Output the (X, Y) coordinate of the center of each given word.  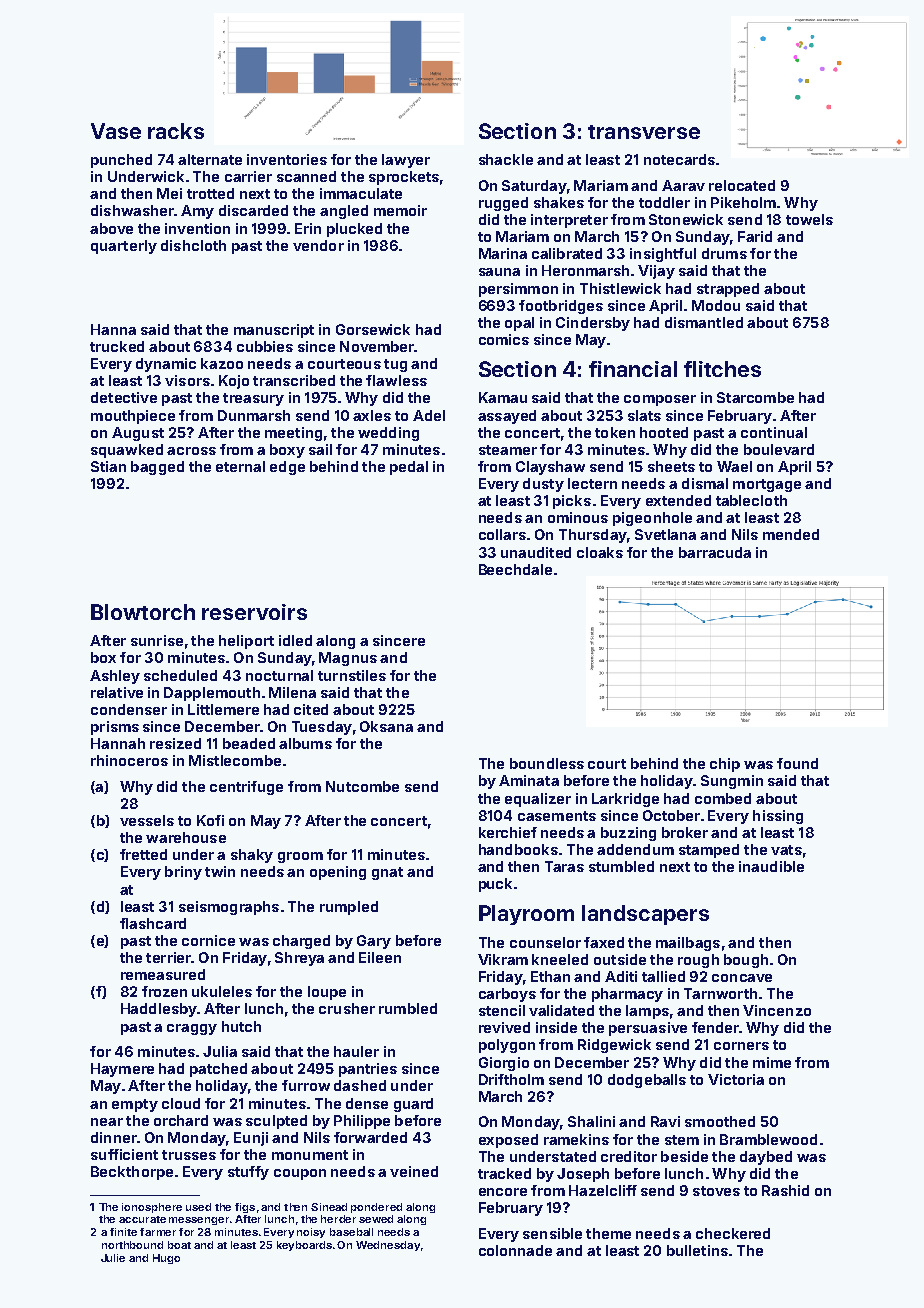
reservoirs (254, 612)
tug (395, 365)
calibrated (567, 253)
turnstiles (352, 675)
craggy (192, 1029)
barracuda (715, 552)
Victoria (736, 1079)
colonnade (515, 1250)
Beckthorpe (132, 1173)
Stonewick (686, 219)
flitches (722, 369)
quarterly (124, 247)
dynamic (166, 365)
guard (413, 1105)
